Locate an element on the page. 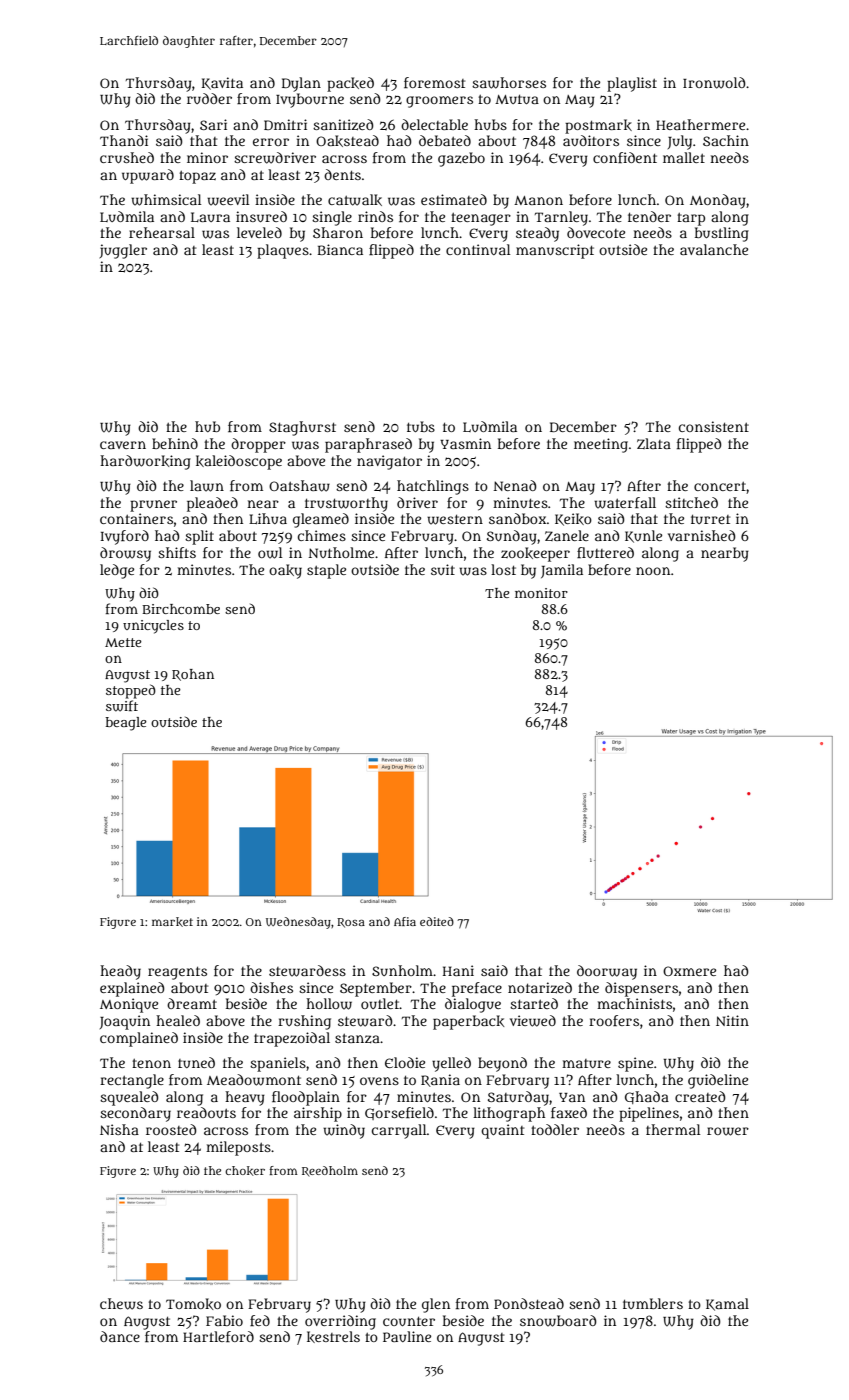 The width and height of the image is (849, 1400). Kavita is located at coordinates (222, 83).
